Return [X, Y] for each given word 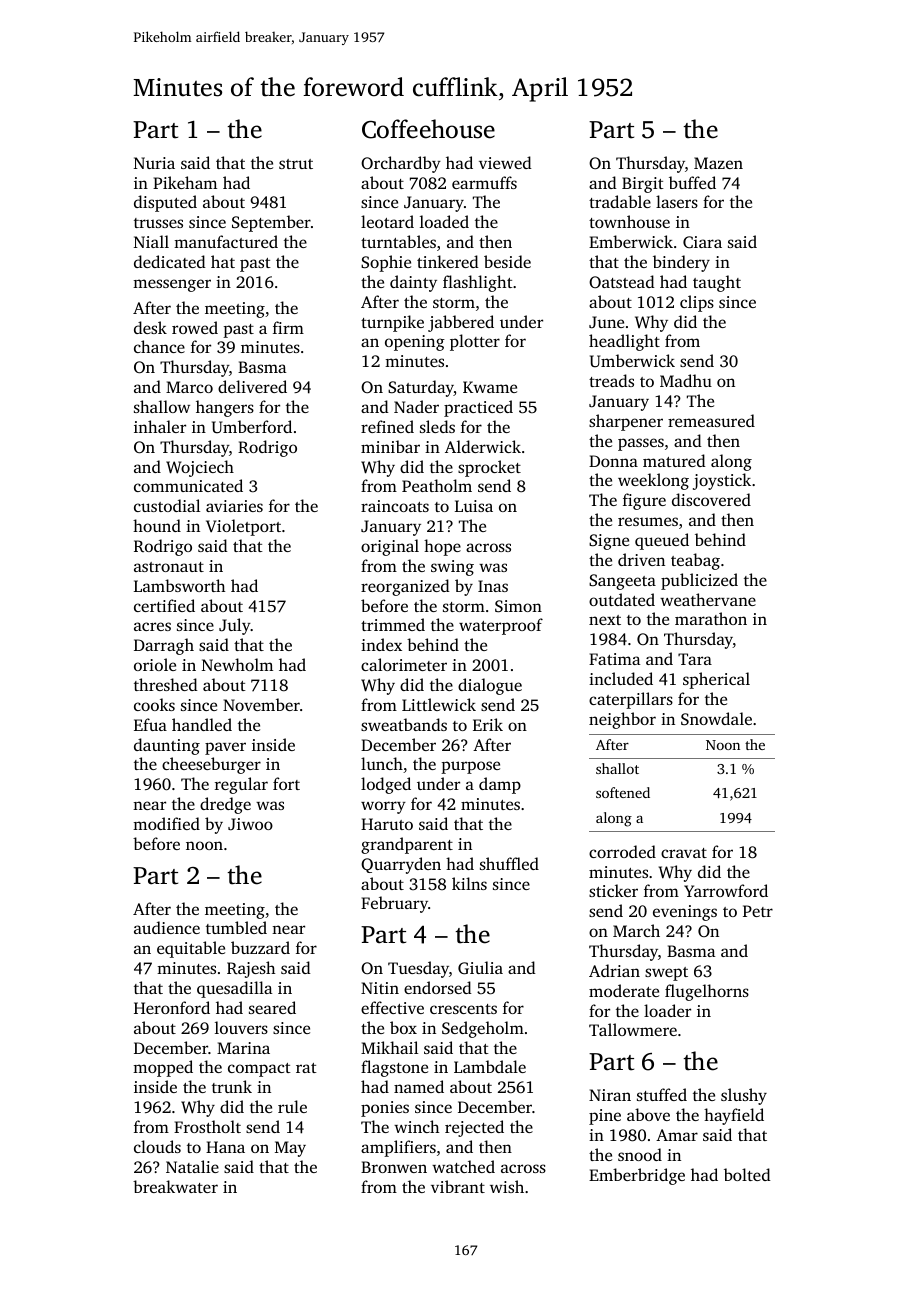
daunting [167, 746]
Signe [609, 542]
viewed [505, 162]
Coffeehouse [428, 129]
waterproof [501, 626]
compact [259, 1070]
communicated [188, 485]
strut [296, 164]
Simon [518, 606]
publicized [699, 581]
